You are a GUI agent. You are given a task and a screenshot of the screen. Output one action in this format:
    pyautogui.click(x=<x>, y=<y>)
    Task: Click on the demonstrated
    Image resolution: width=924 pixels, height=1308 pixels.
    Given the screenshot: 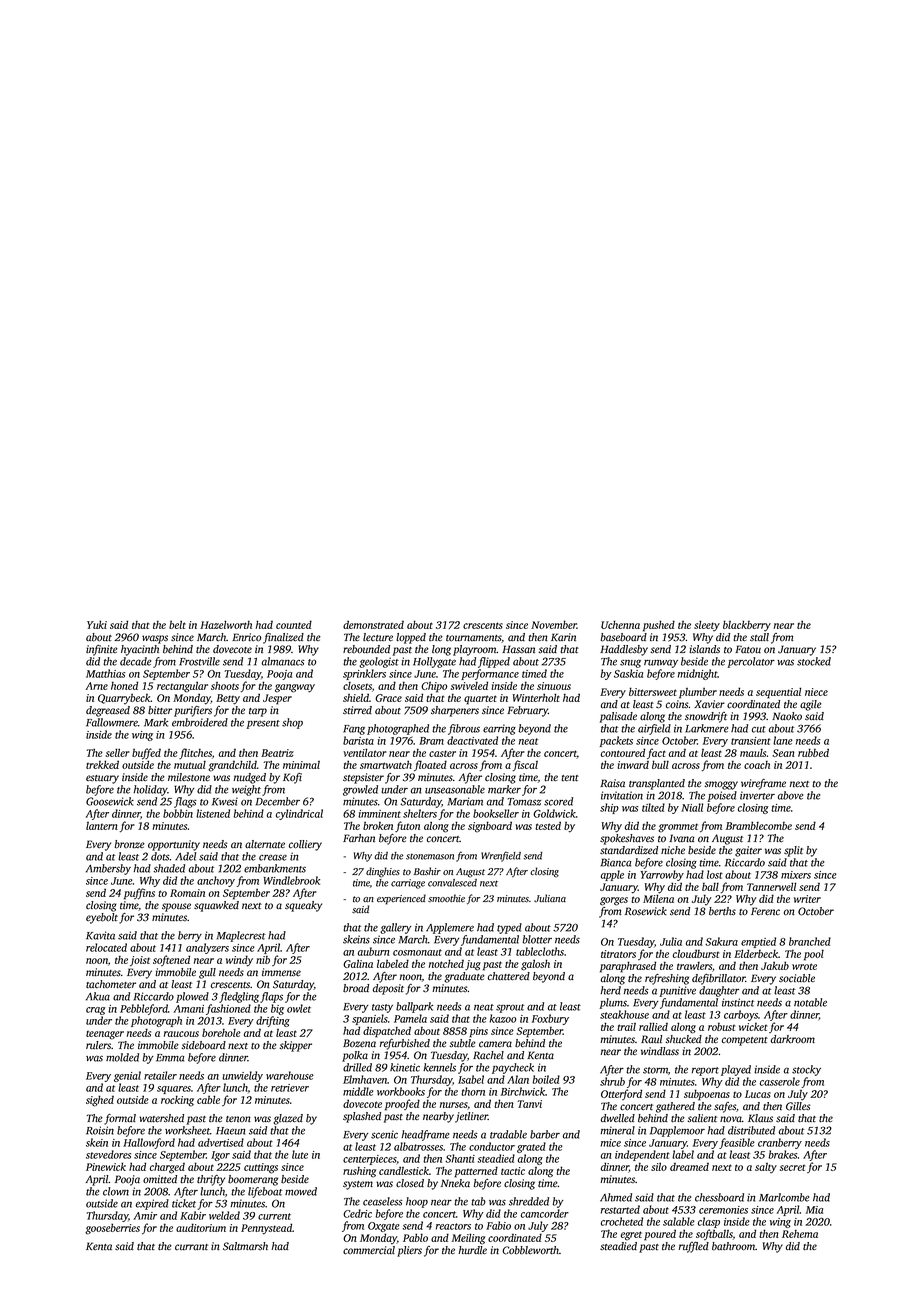 What is the action you would take?
    pyautogui.click(x=373, y=624)
